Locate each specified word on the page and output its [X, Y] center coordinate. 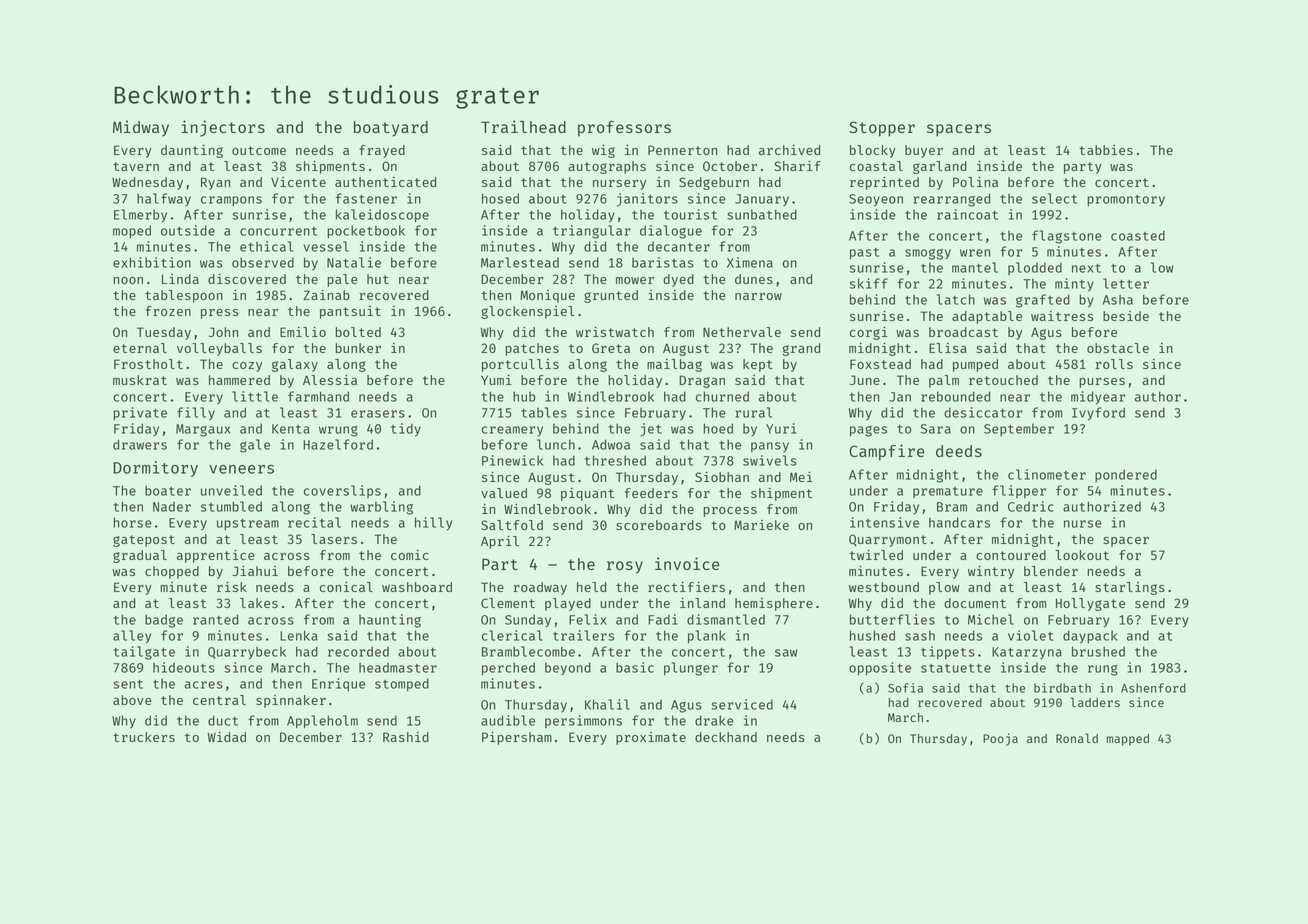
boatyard [391, 129]
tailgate [144, 653]
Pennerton [682, 150]
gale [255, 446]
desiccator [983, 412]
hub [524, 396]
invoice [687, 563]
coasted [1138, 235]
